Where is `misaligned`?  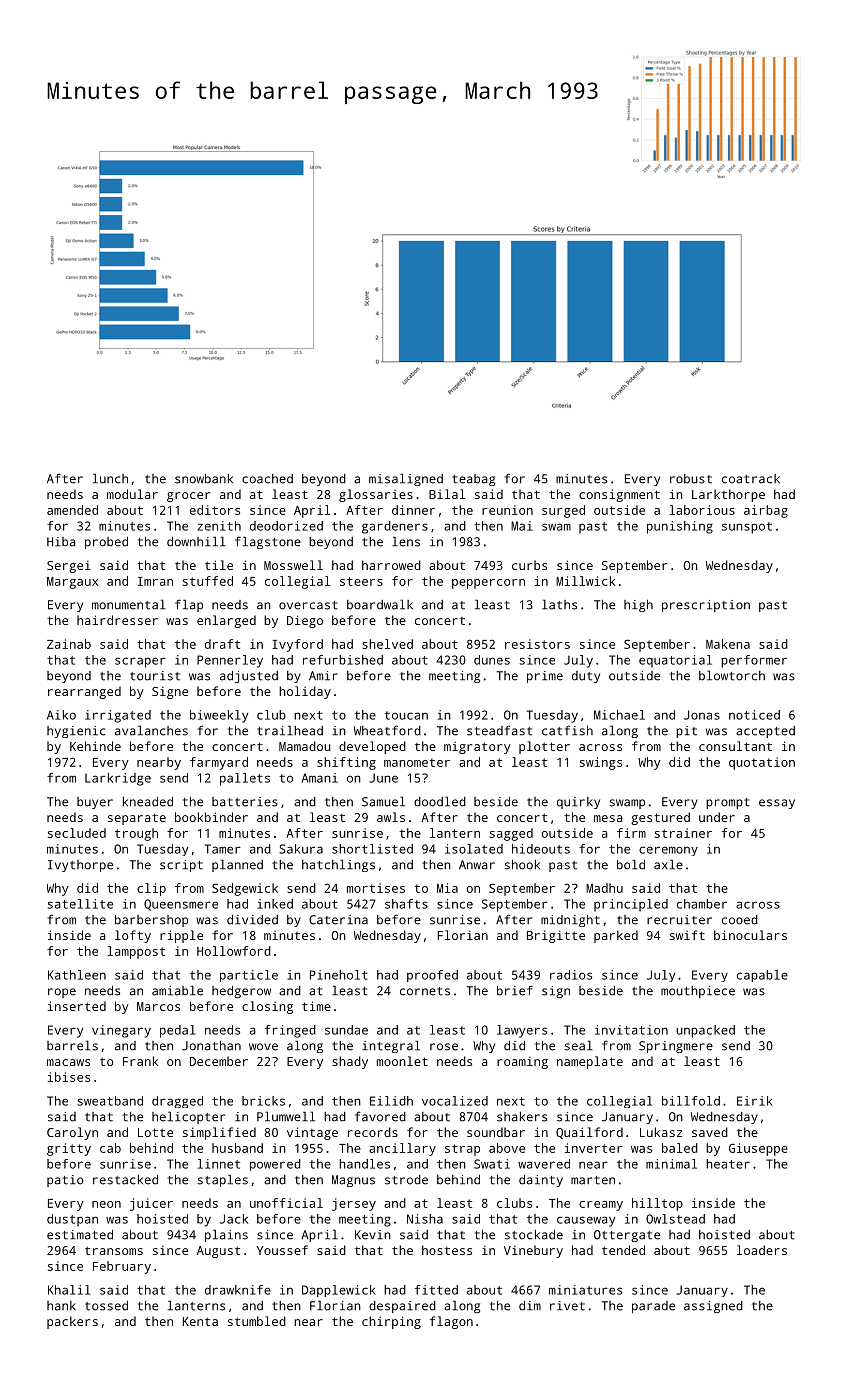
misaligned is located at coordinates (406, 479).
